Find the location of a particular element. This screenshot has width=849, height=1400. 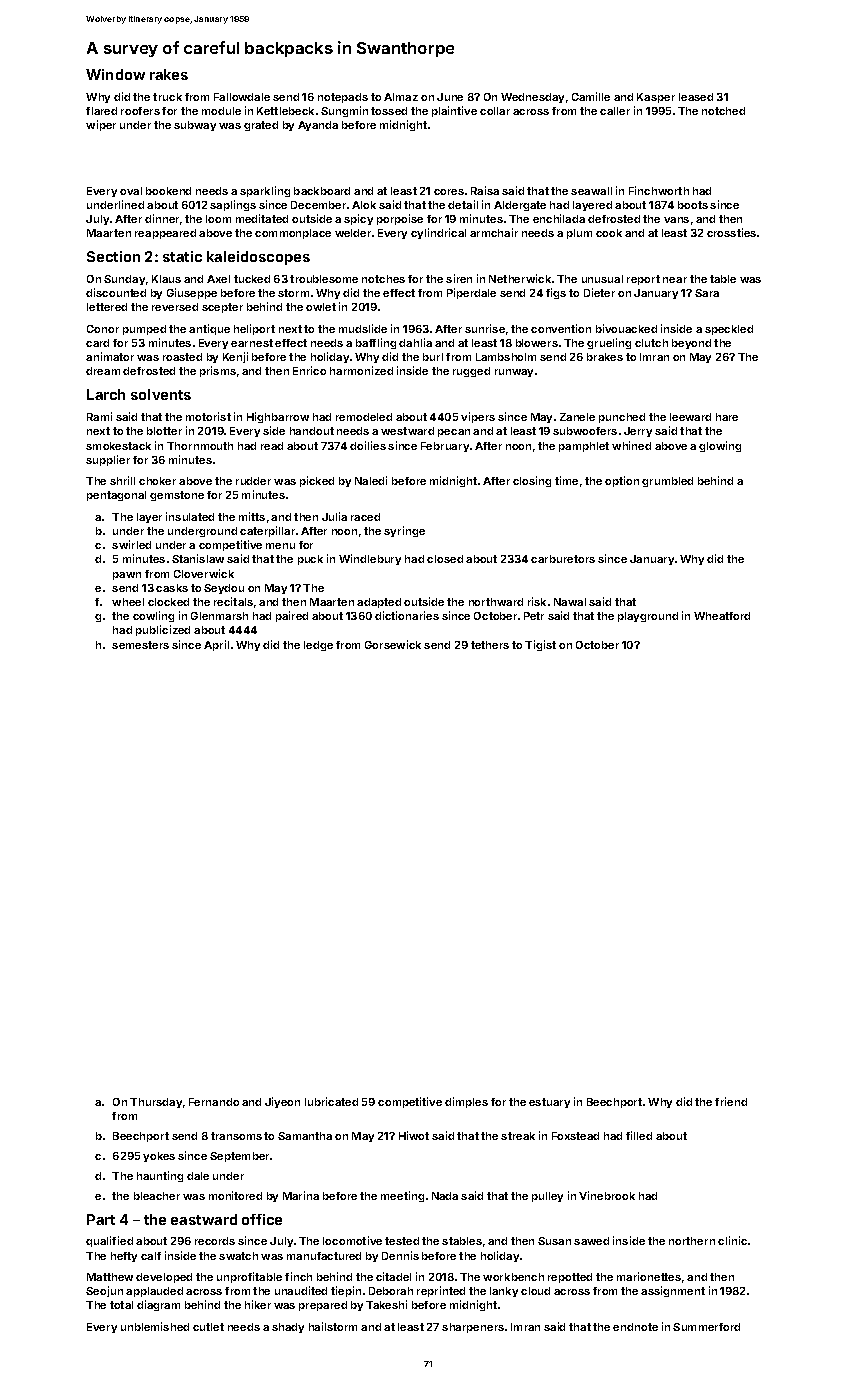

June is located at coordinates (450, 97).
